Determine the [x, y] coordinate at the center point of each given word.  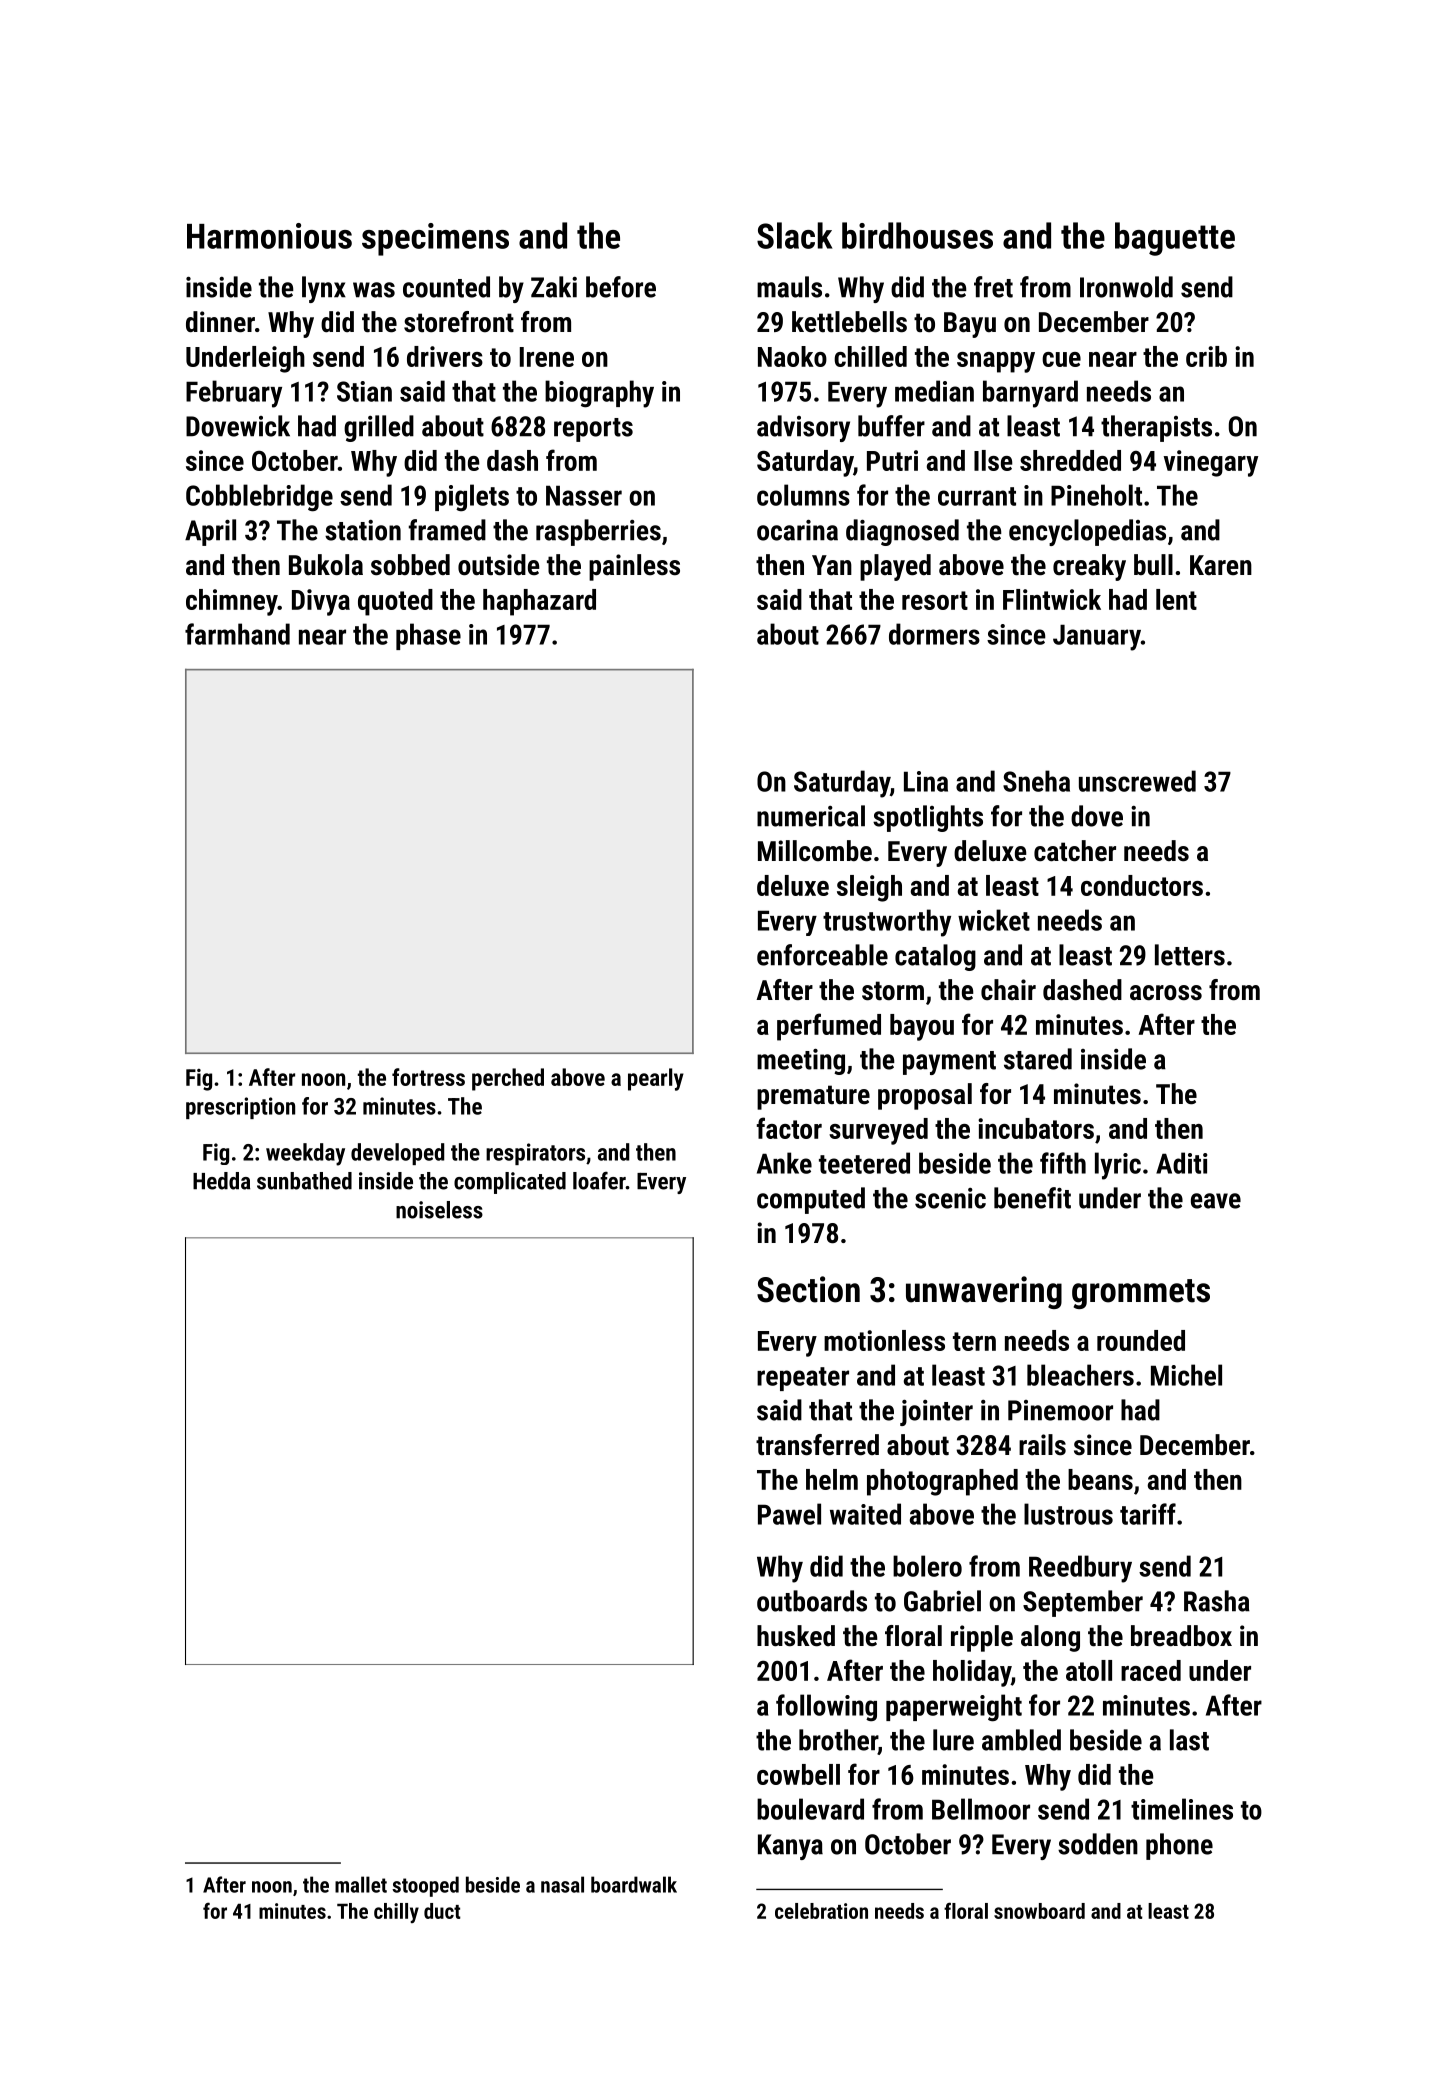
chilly [396, 1913]
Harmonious [269, 236]
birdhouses [917, 235]
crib [1206, 356]
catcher [1075, 851]
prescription [240, 1108]
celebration [821, 1911]
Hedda [221, 1181]
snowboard [1039, 1911]
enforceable [822, 955]
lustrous [1068, 1514]
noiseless [439, 1210]
